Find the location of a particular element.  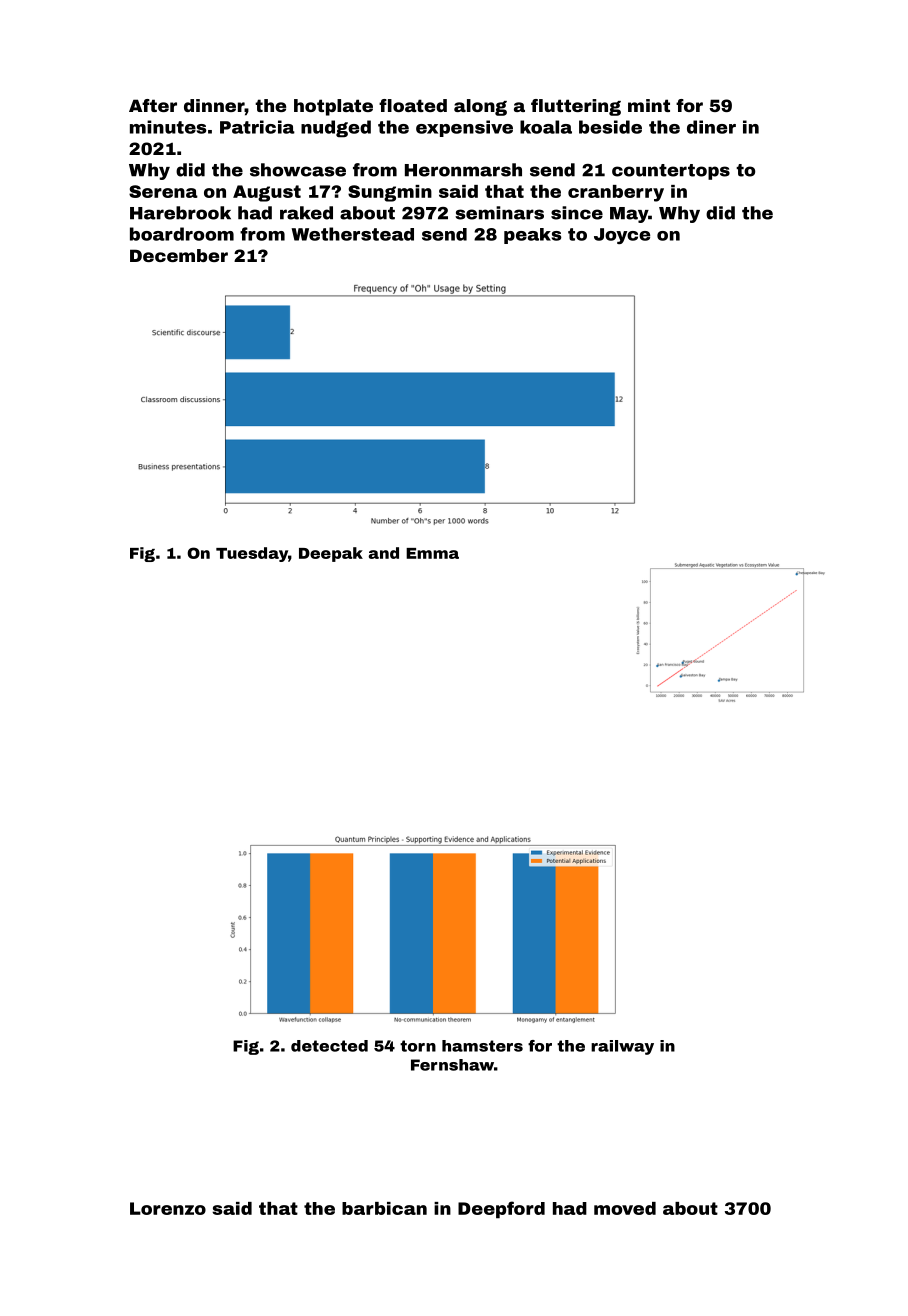

Joyce is located at coordinates (622, 236).
